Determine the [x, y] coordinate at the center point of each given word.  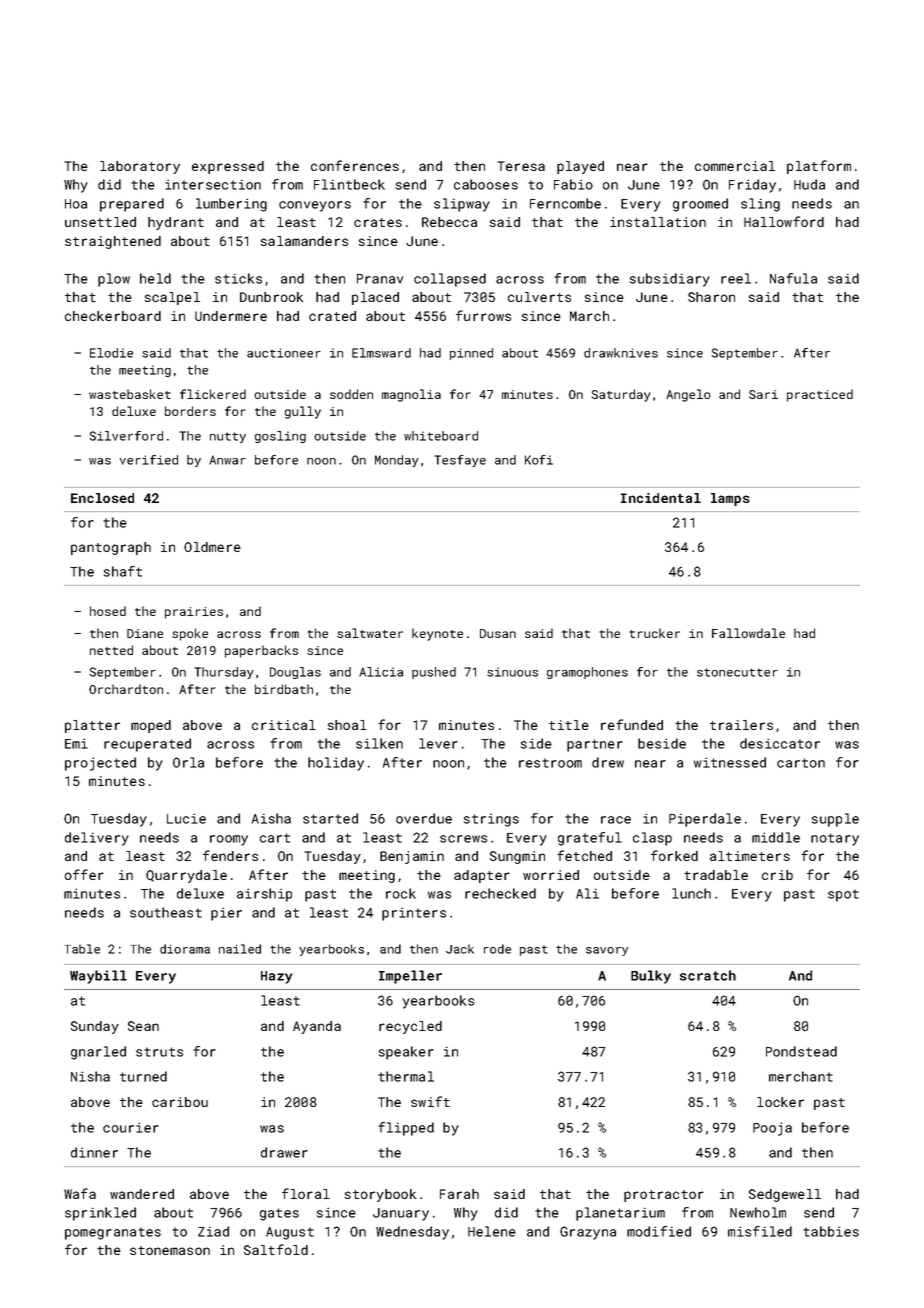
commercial [735, 166]
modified [659, 1231]
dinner [94, 1152]
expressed [228, 167]
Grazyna [588, 1233]
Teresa [521, 166]
